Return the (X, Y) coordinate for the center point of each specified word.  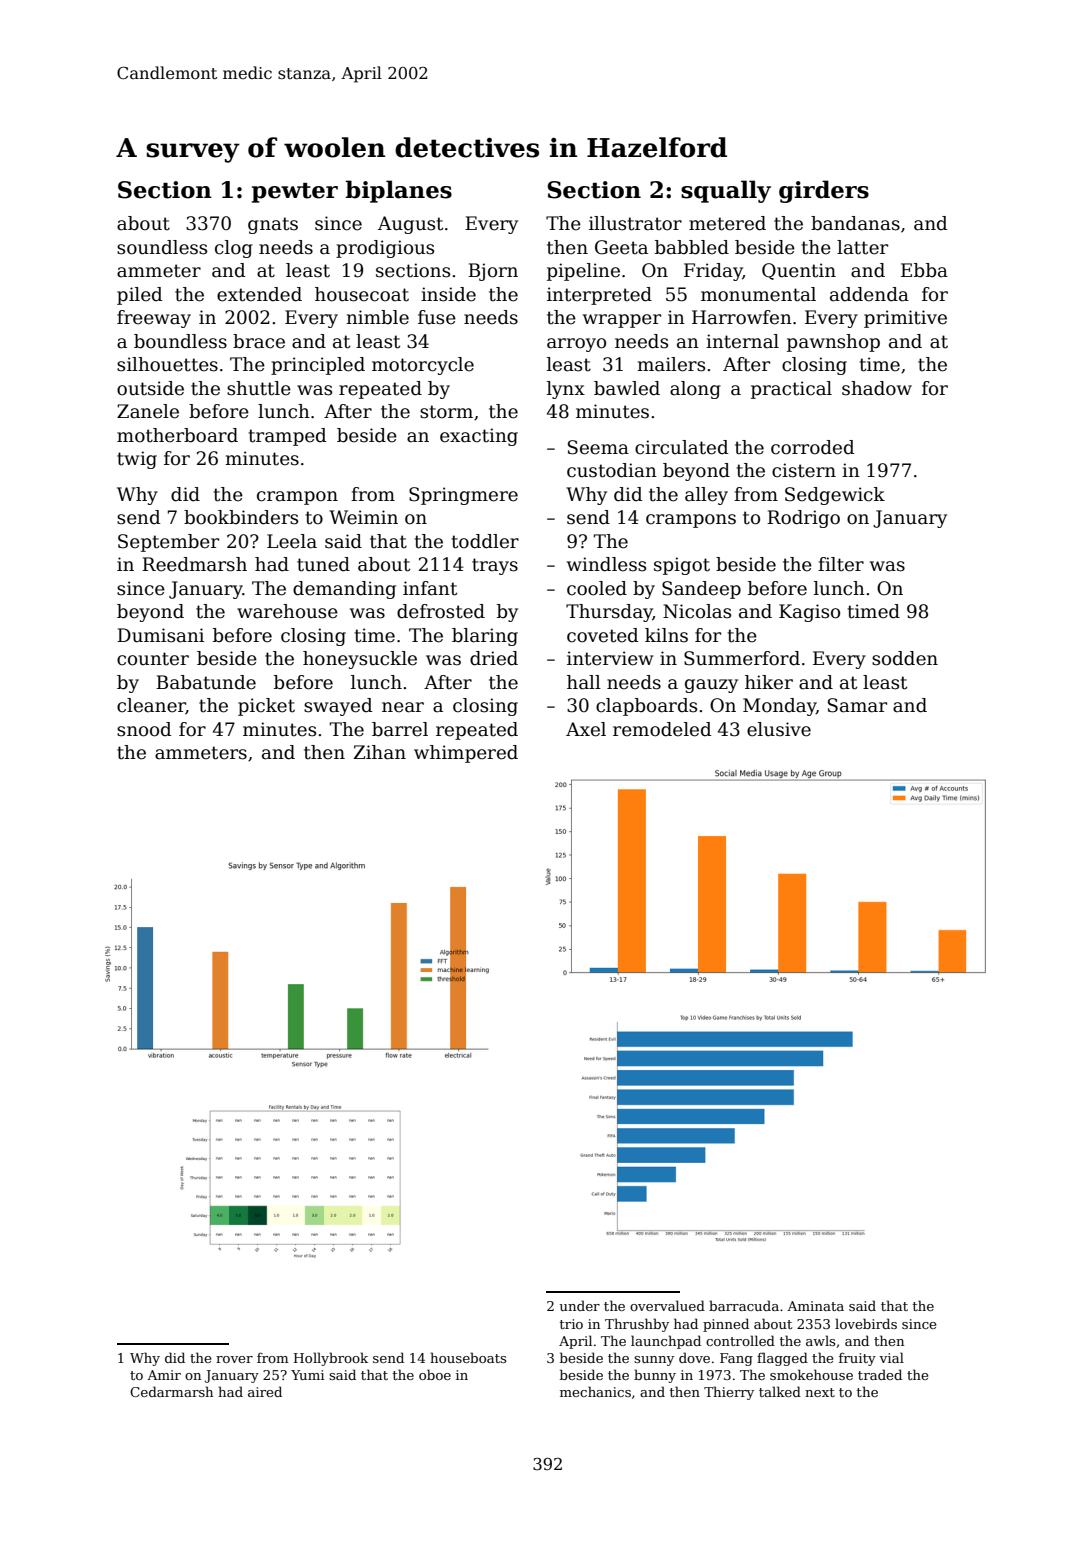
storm (446, 412)
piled (140, 296)
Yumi (307, 1375)
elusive (779, 729)
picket (266, 707)
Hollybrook (331, 1359)
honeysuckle (360, 660)
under (580, 1305)
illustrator (635, 223)
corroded (813, 447)
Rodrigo (803, 519)
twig (137, 460)
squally (726, 191)
